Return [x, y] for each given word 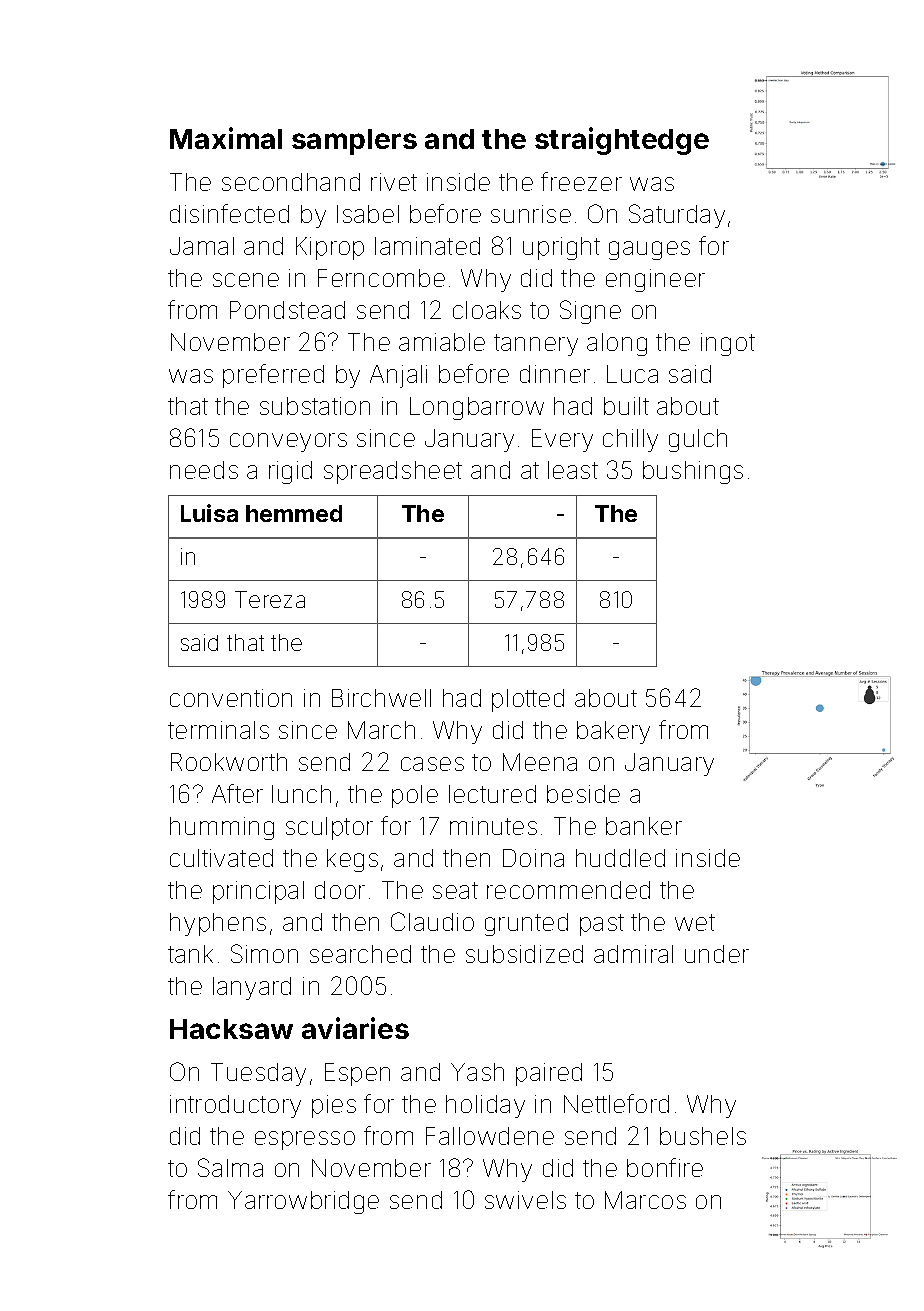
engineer [655, 280]
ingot [728, 344]
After [237, 793]
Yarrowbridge [303, 1202]
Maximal [226, 138]
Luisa [209, 513]
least [573, 470]
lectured [492, 794]
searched [360, 954]
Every [562, 440]
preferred [273, 376]
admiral [633, 954]
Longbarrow [477, 408]
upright [561, 248]
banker [644, 826]
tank [190, 954]
